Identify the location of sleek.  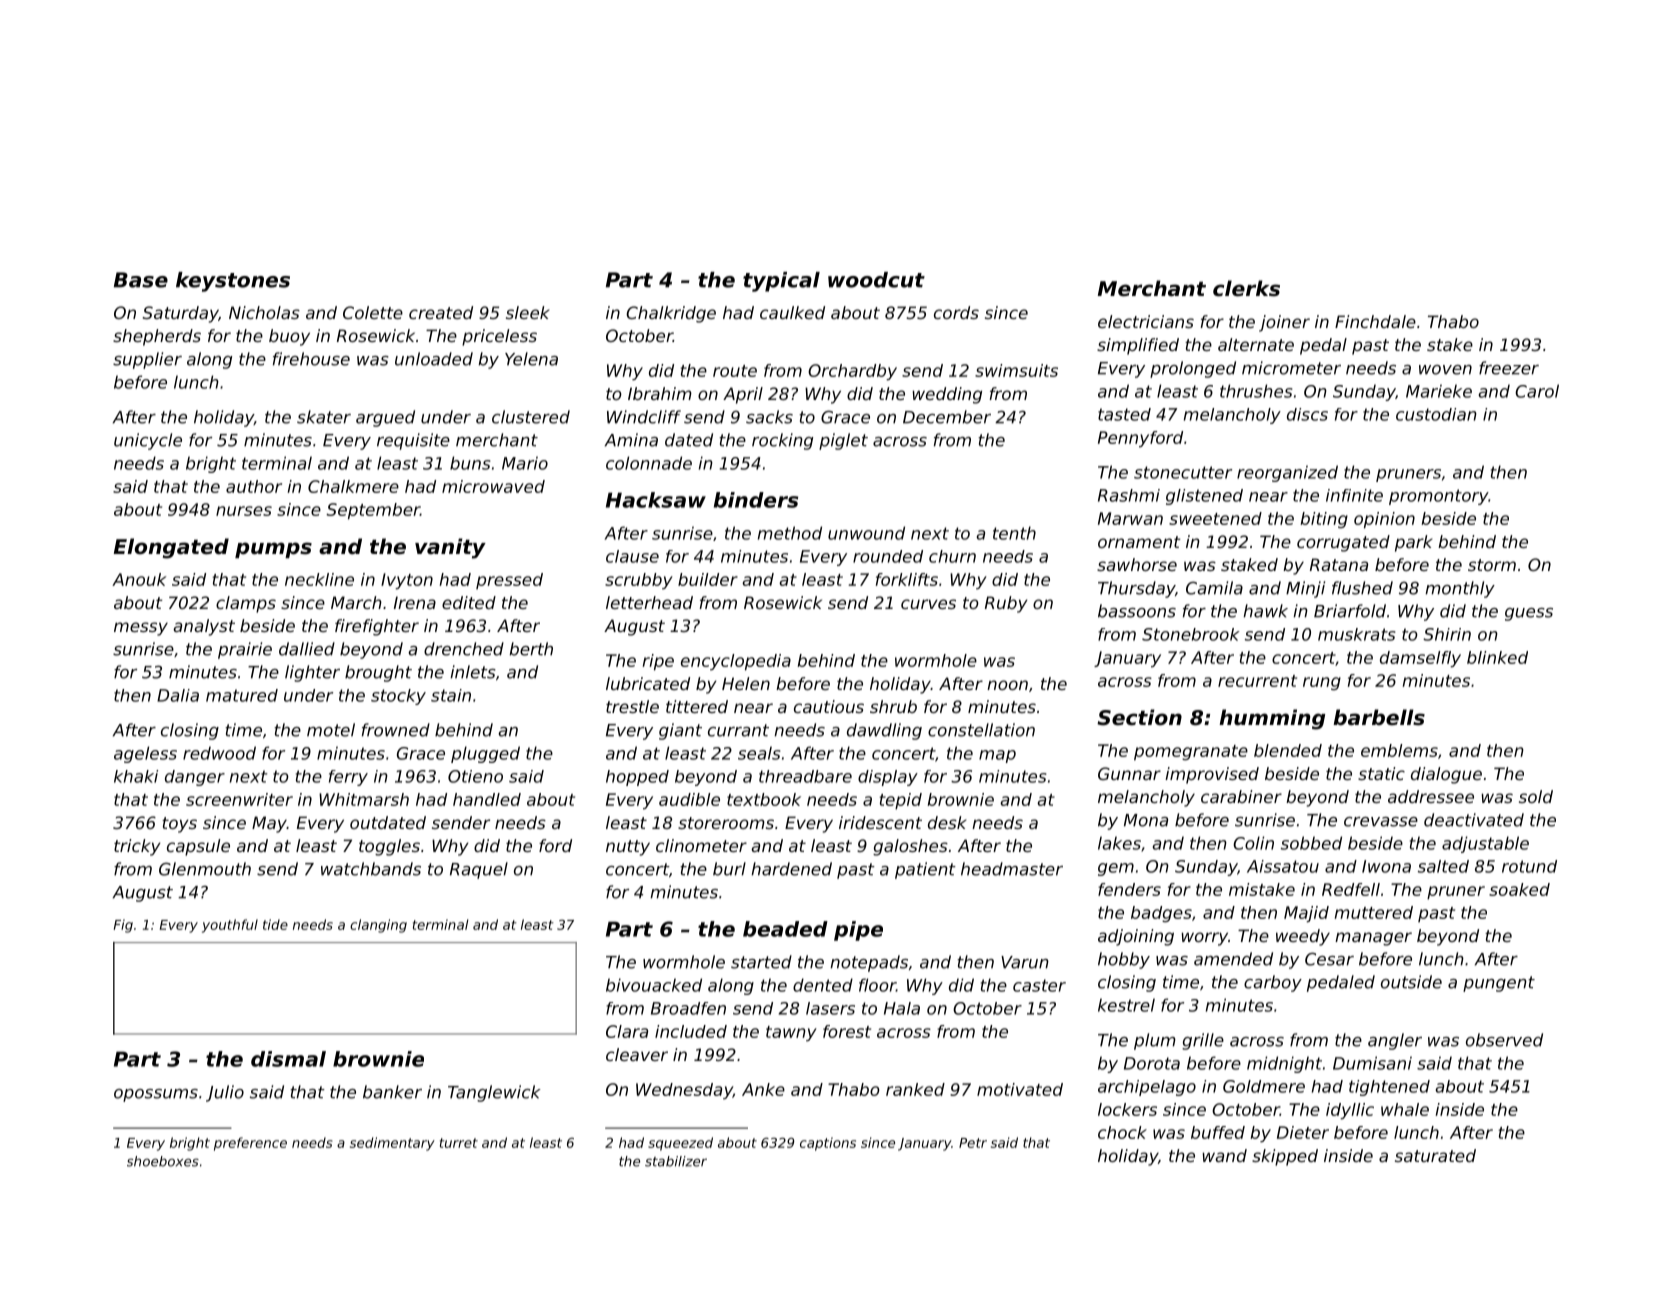
(527, 312).
